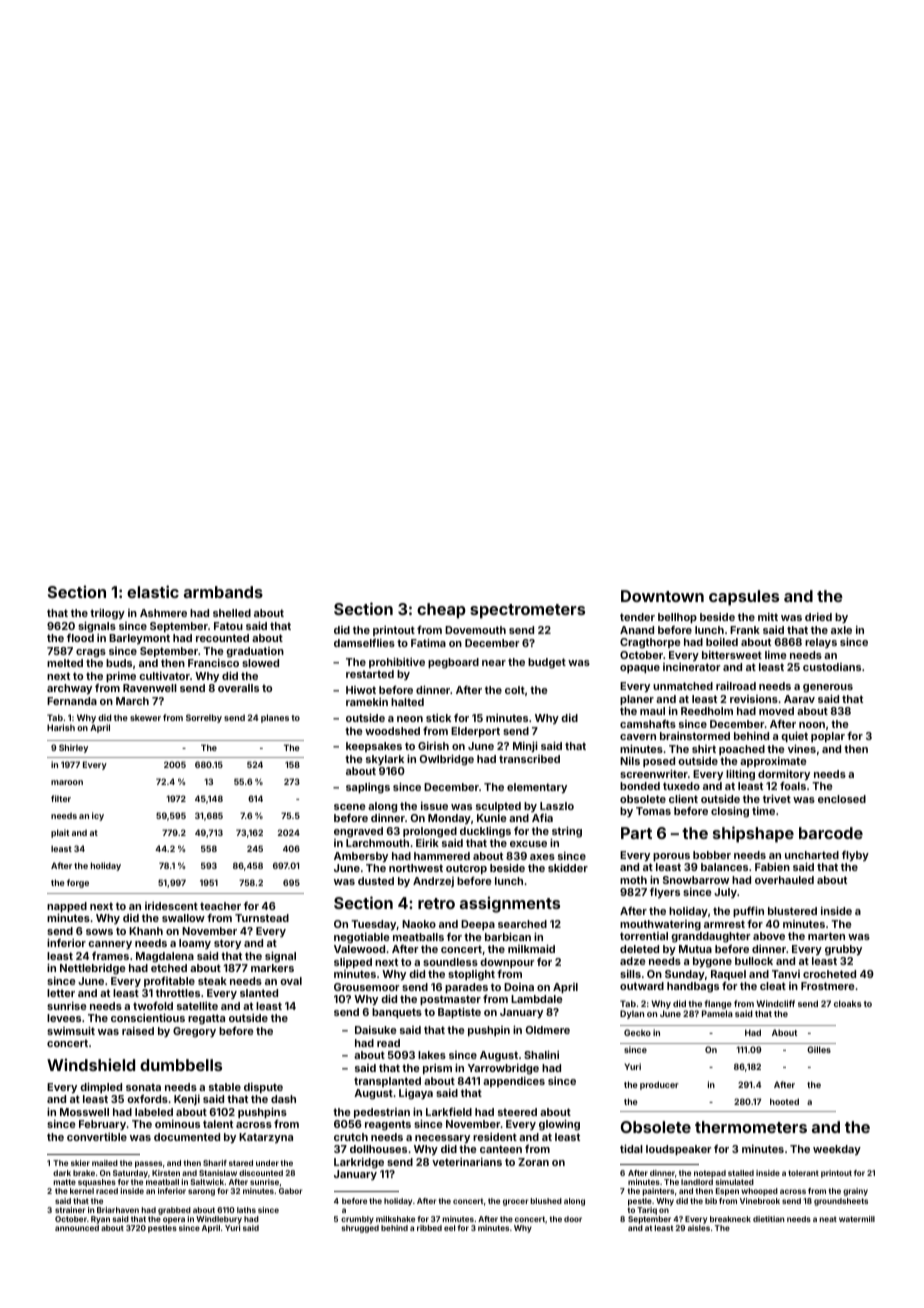 This document has height=1308, width=924. I want to click on Tuesday, so click(374, 925).
